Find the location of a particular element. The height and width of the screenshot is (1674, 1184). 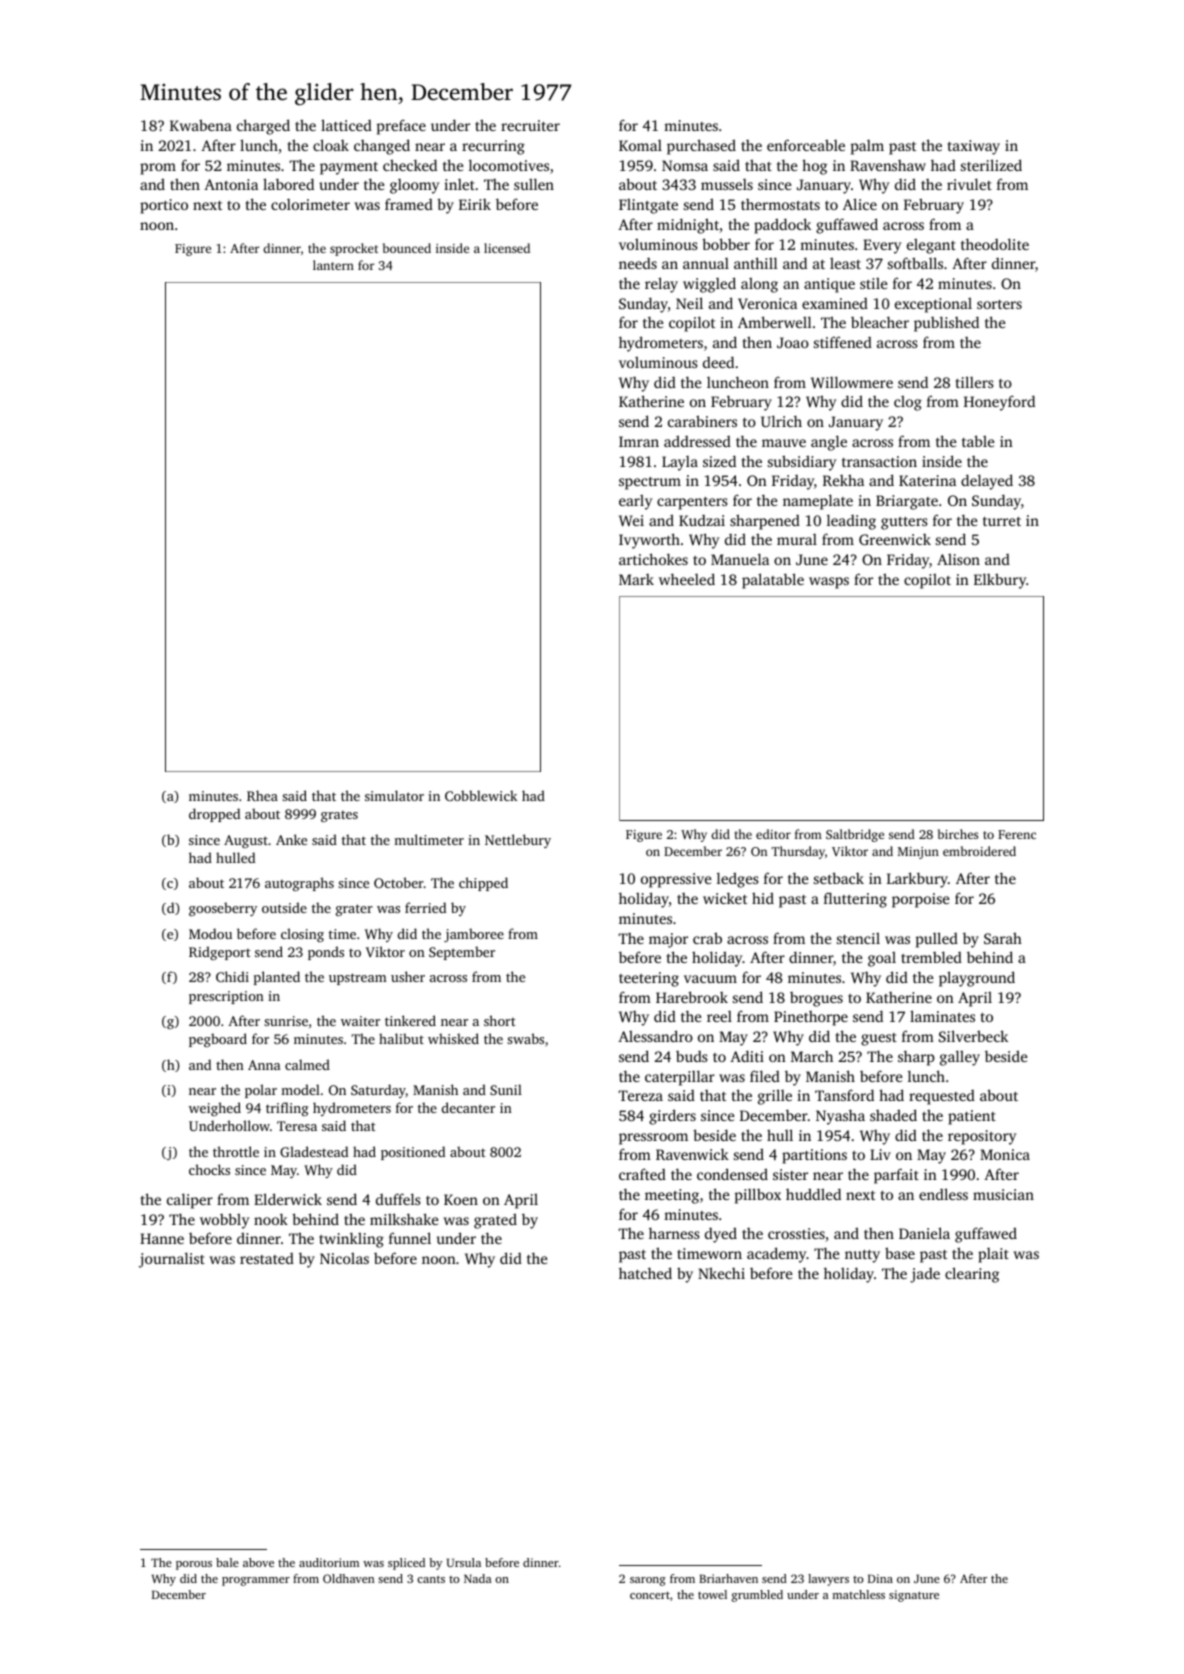

lantern is located at coordinates (333, 265).
